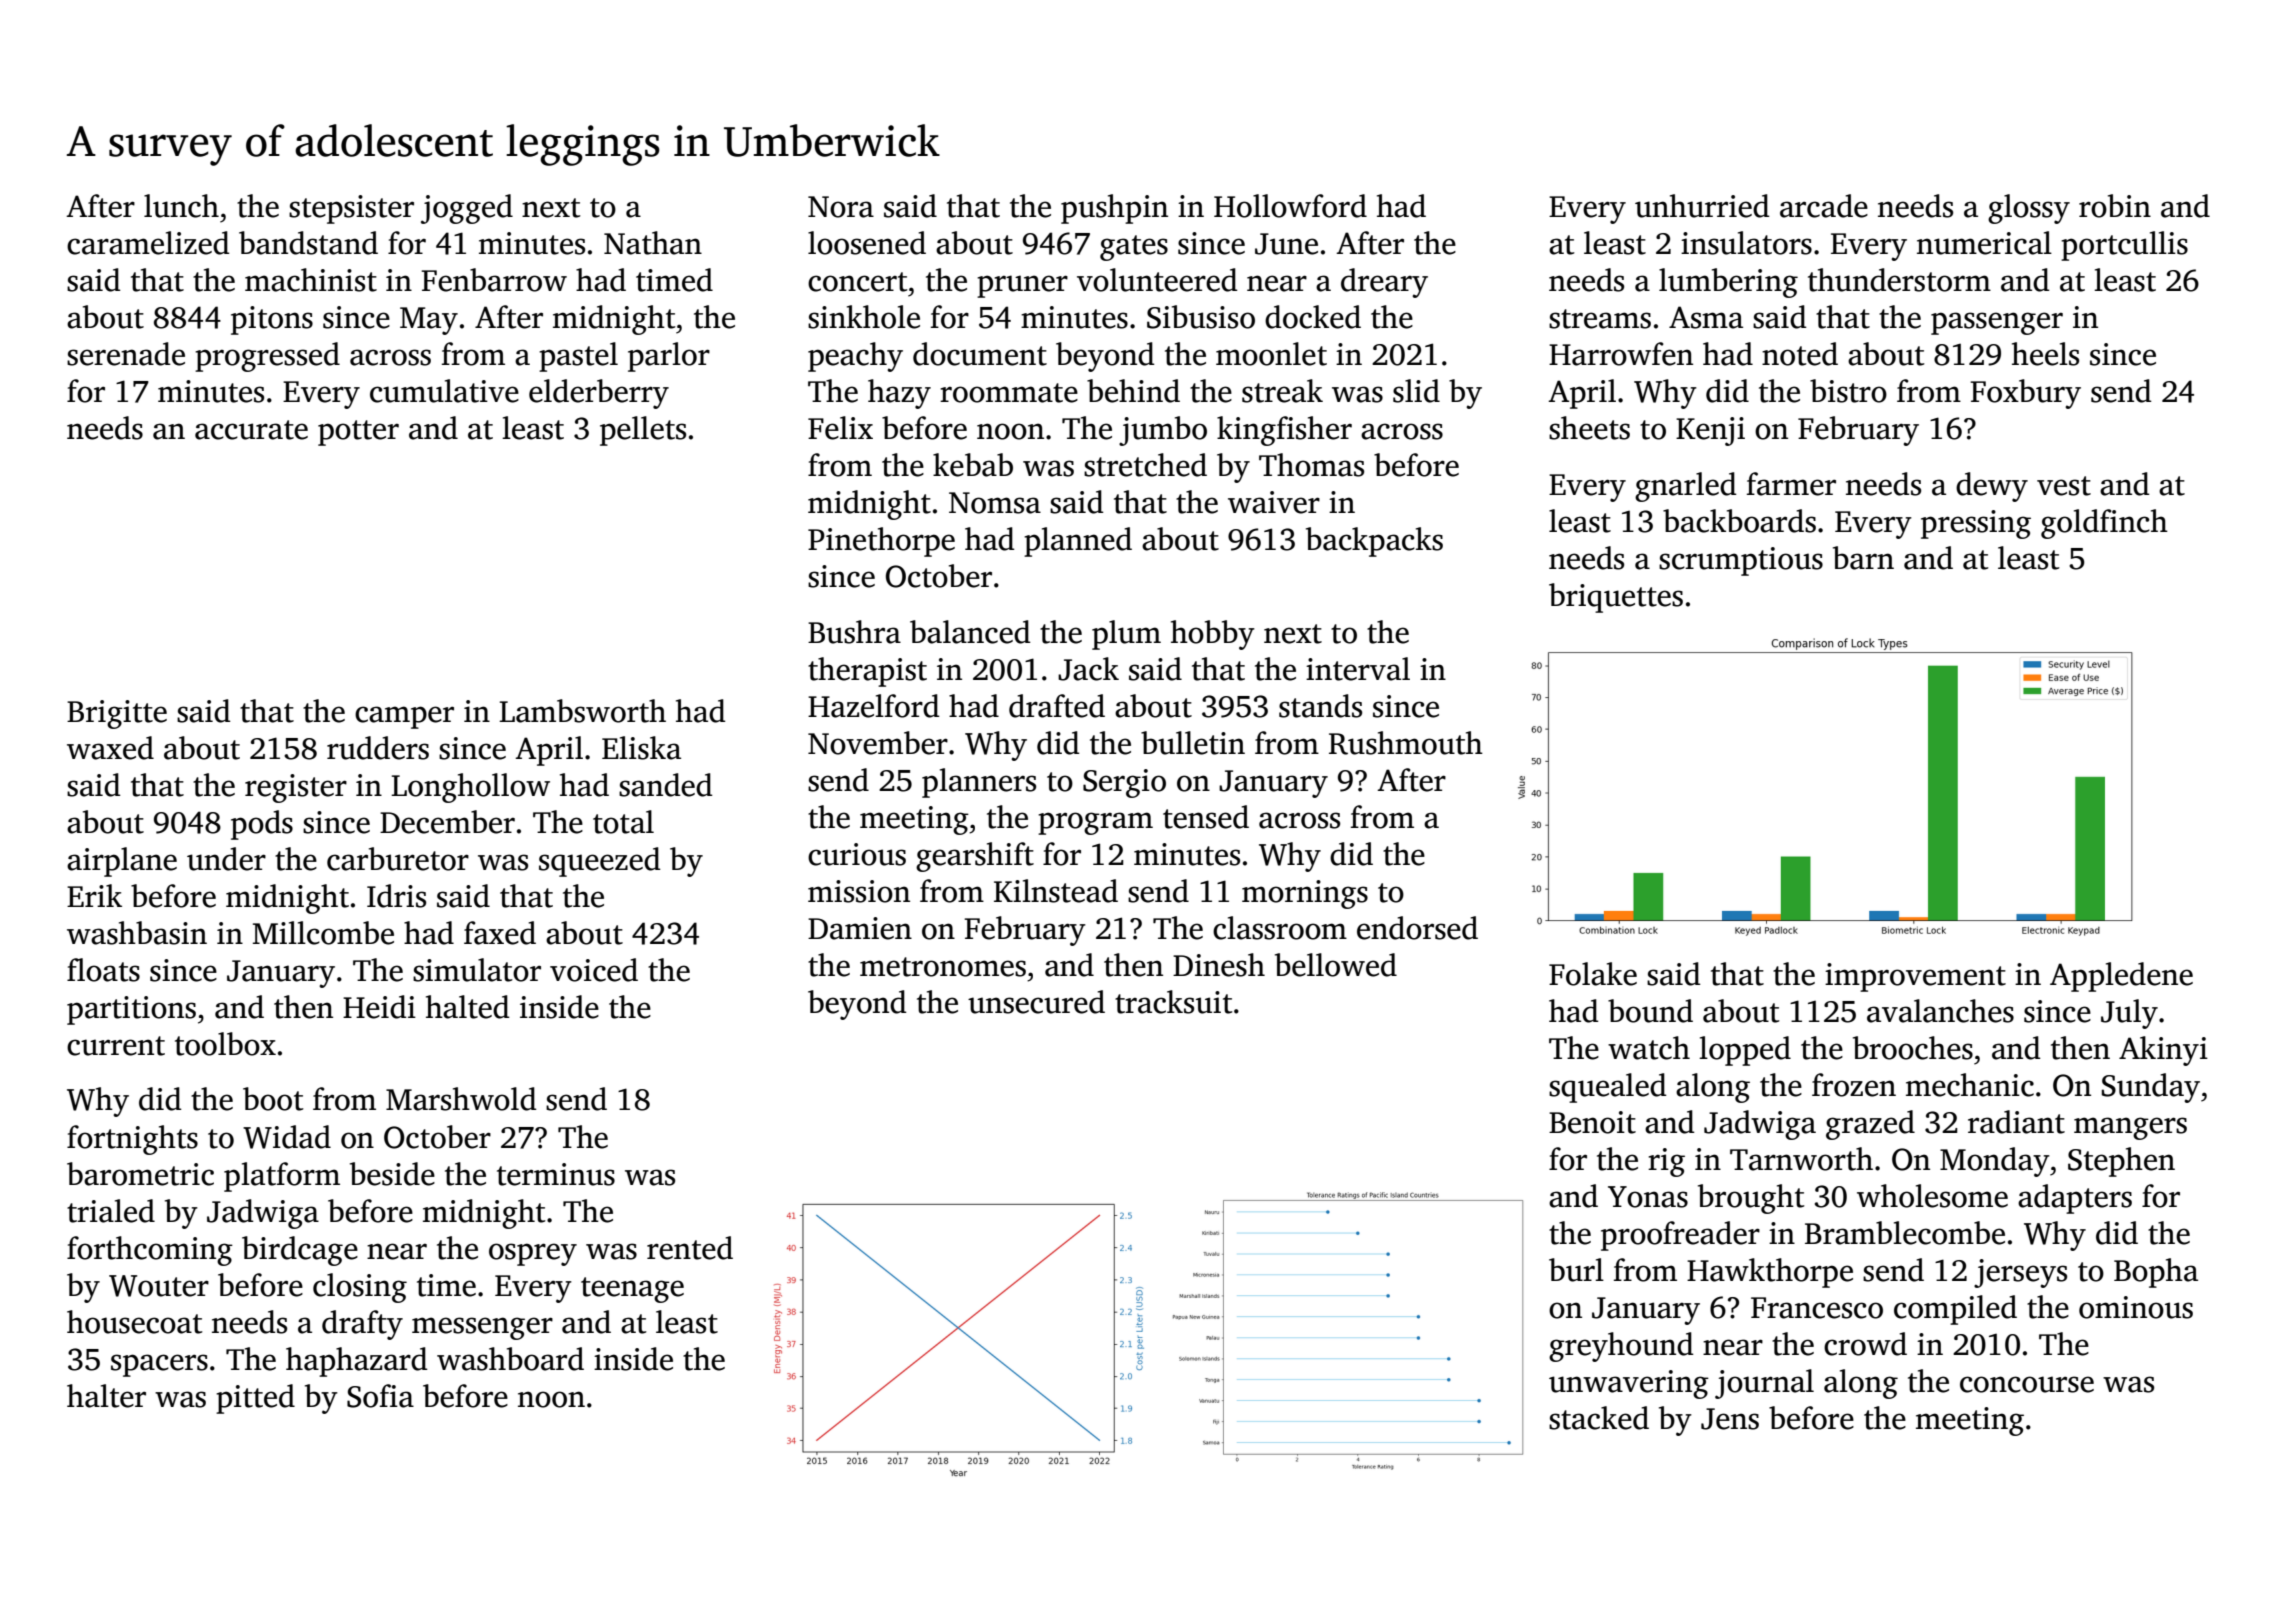 This document has height=1620, width=2292. What do you see at coordinates (1730, 1419) in the document?
I see `Jens` at bounding box center [1730, 1419].
